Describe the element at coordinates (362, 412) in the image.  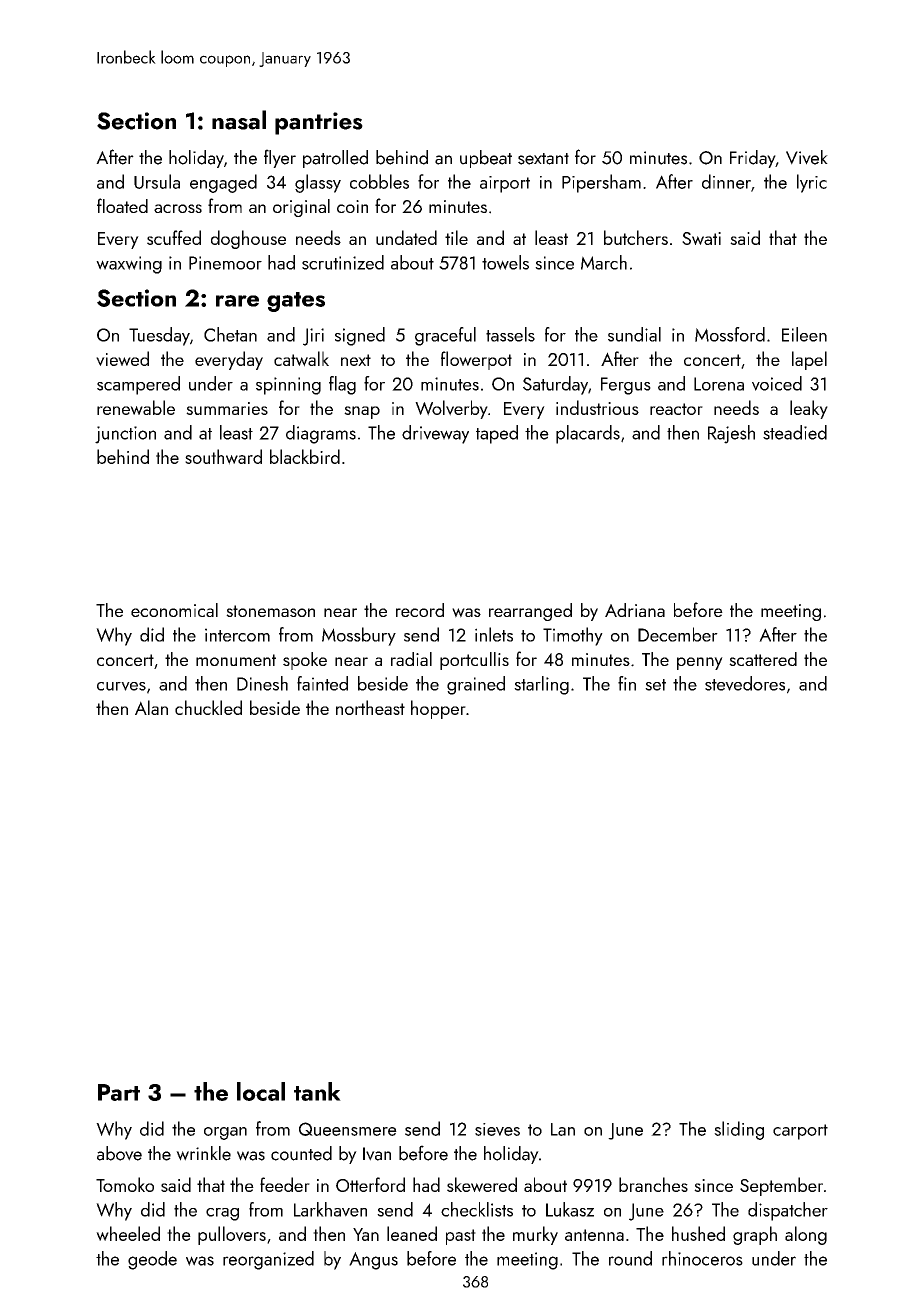
I see `snap` at that location.
